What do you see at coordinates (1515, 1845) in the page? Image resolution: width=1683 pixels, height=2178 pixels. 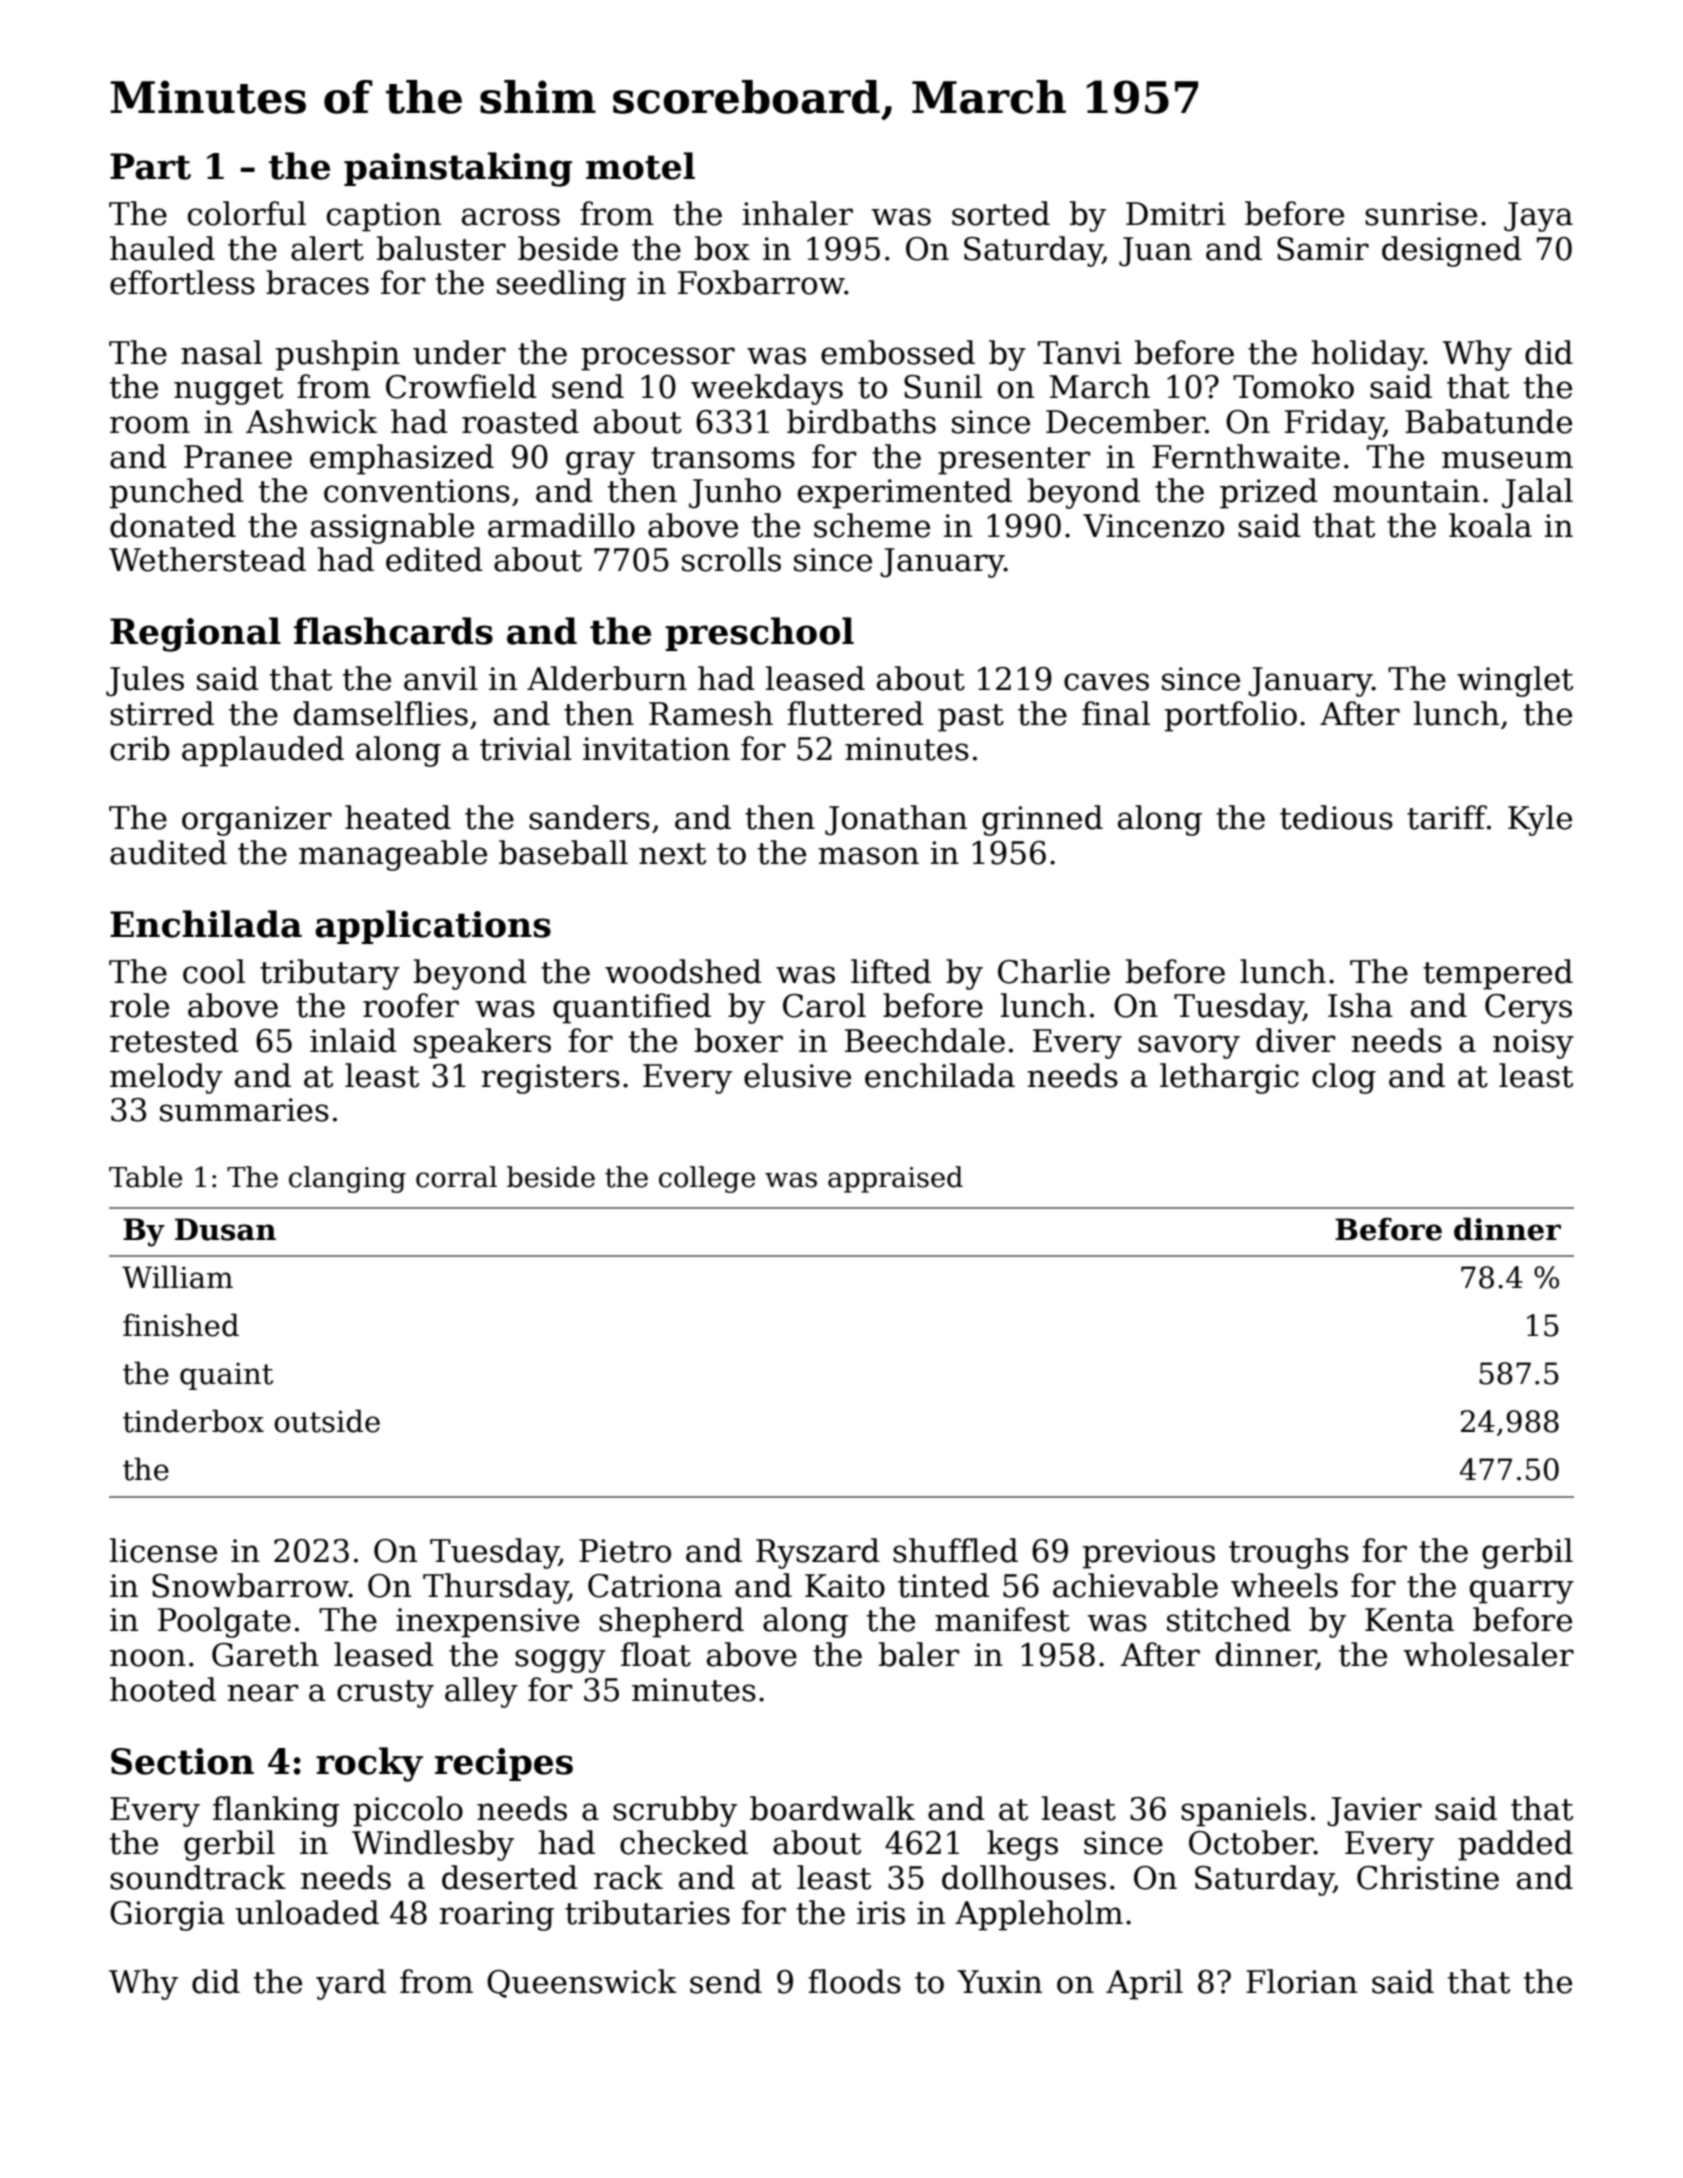 I see `padded` at bounding box center [1515, 1845].
